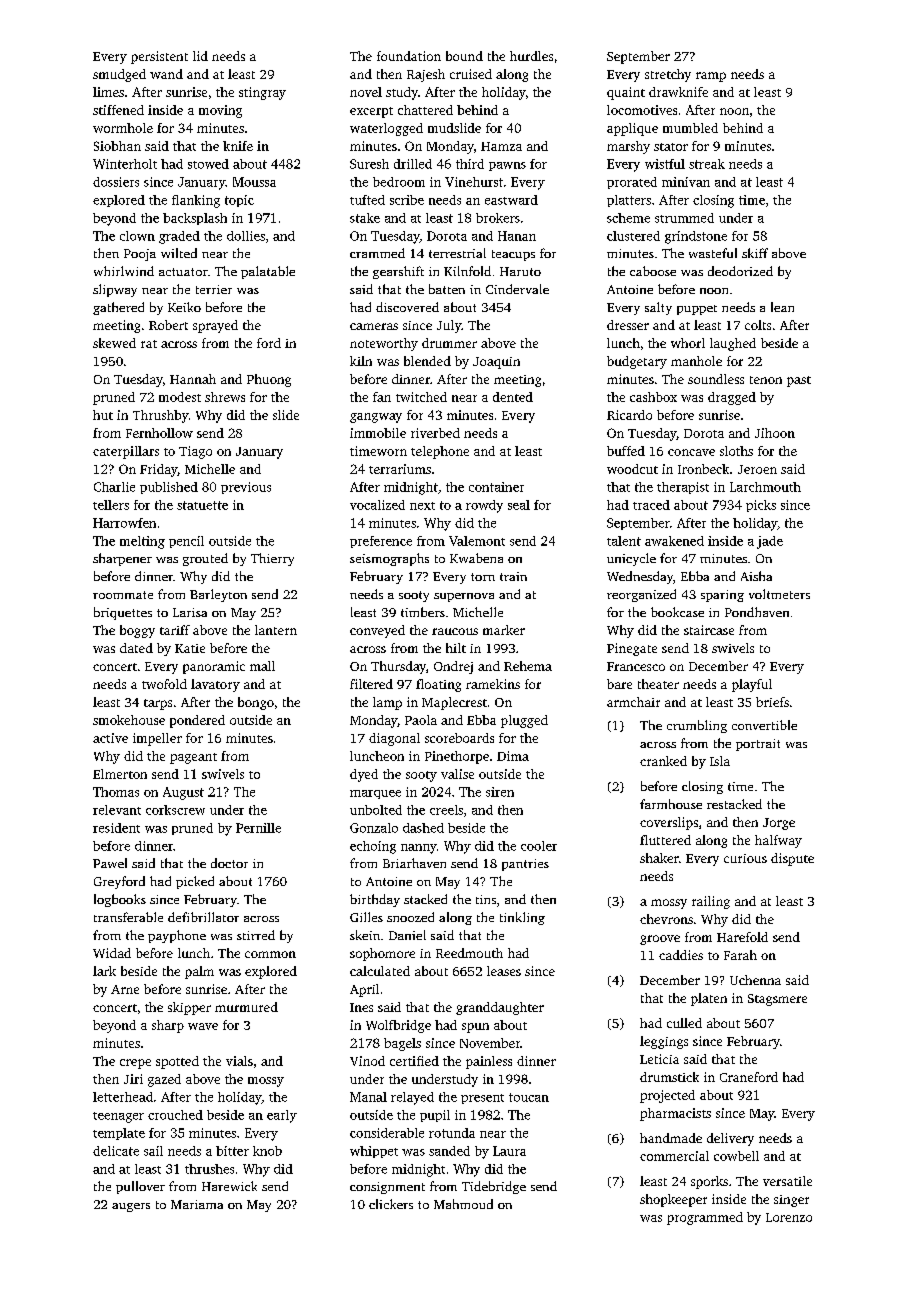  Describe the element at coordinates (159, 57) in the image. I see `persistent` at that location.
